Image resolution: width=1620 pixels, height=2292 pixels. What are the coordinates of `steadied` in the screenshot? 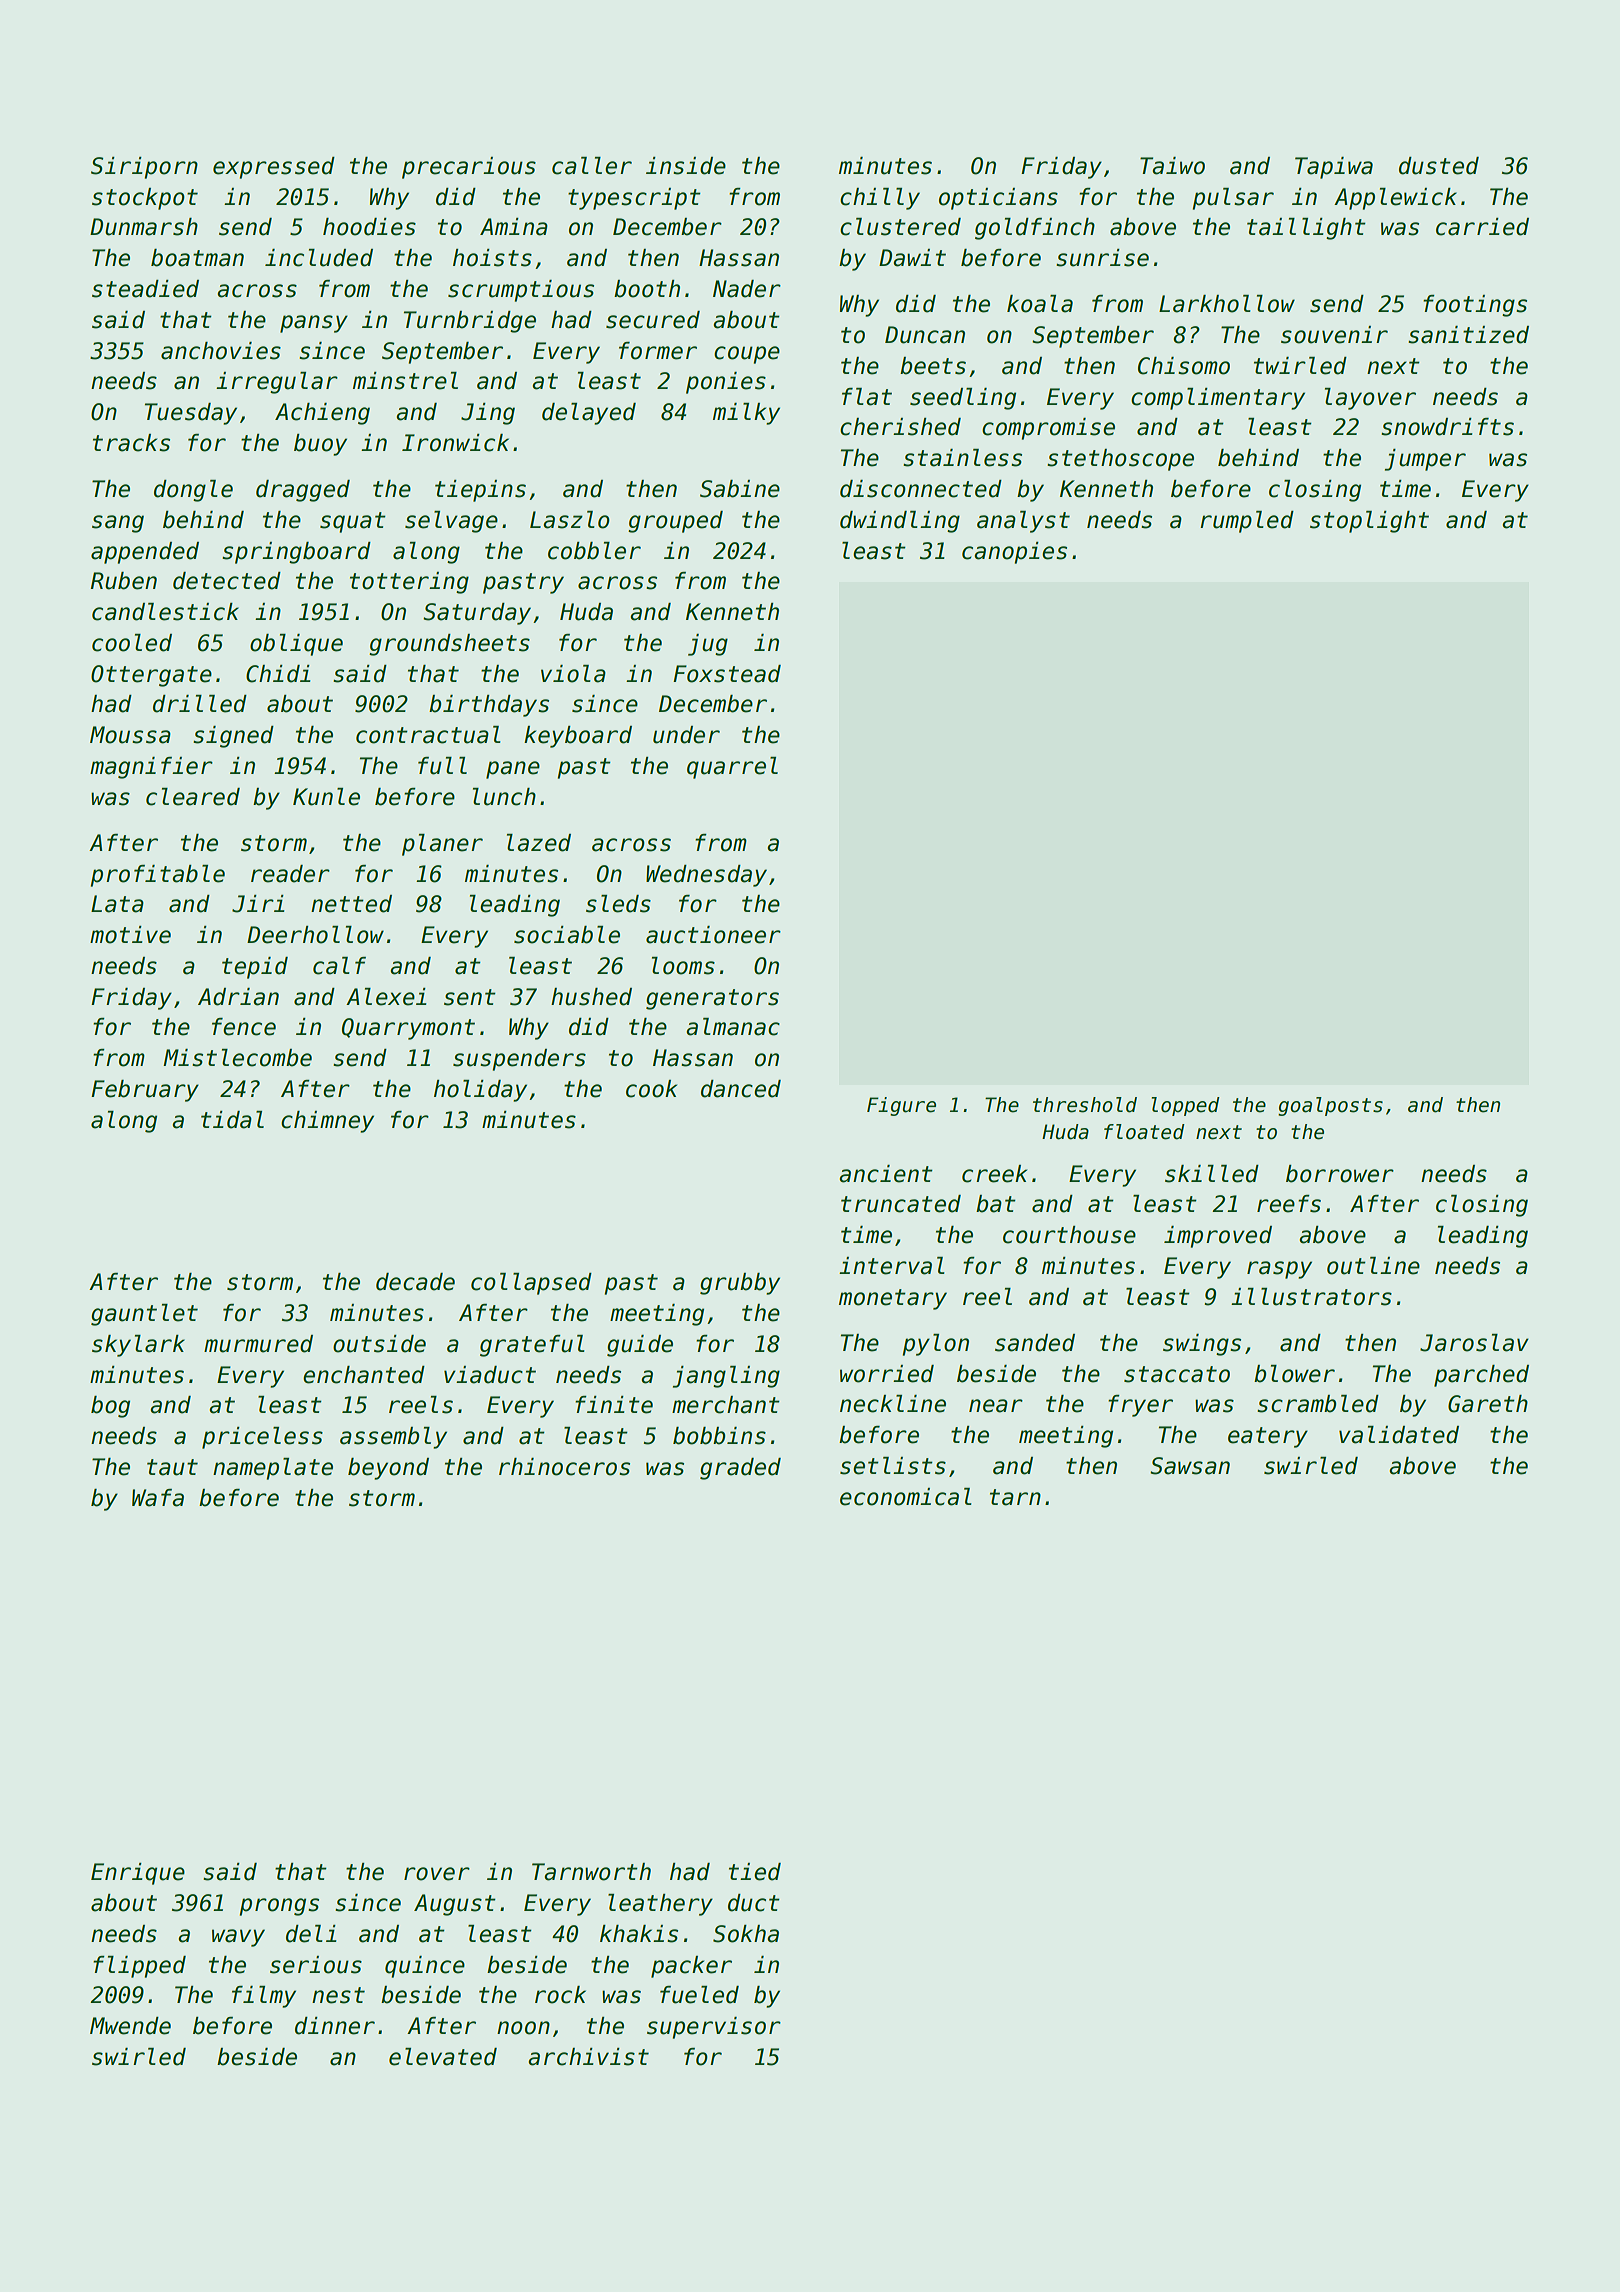 It's located at (145, 289).
